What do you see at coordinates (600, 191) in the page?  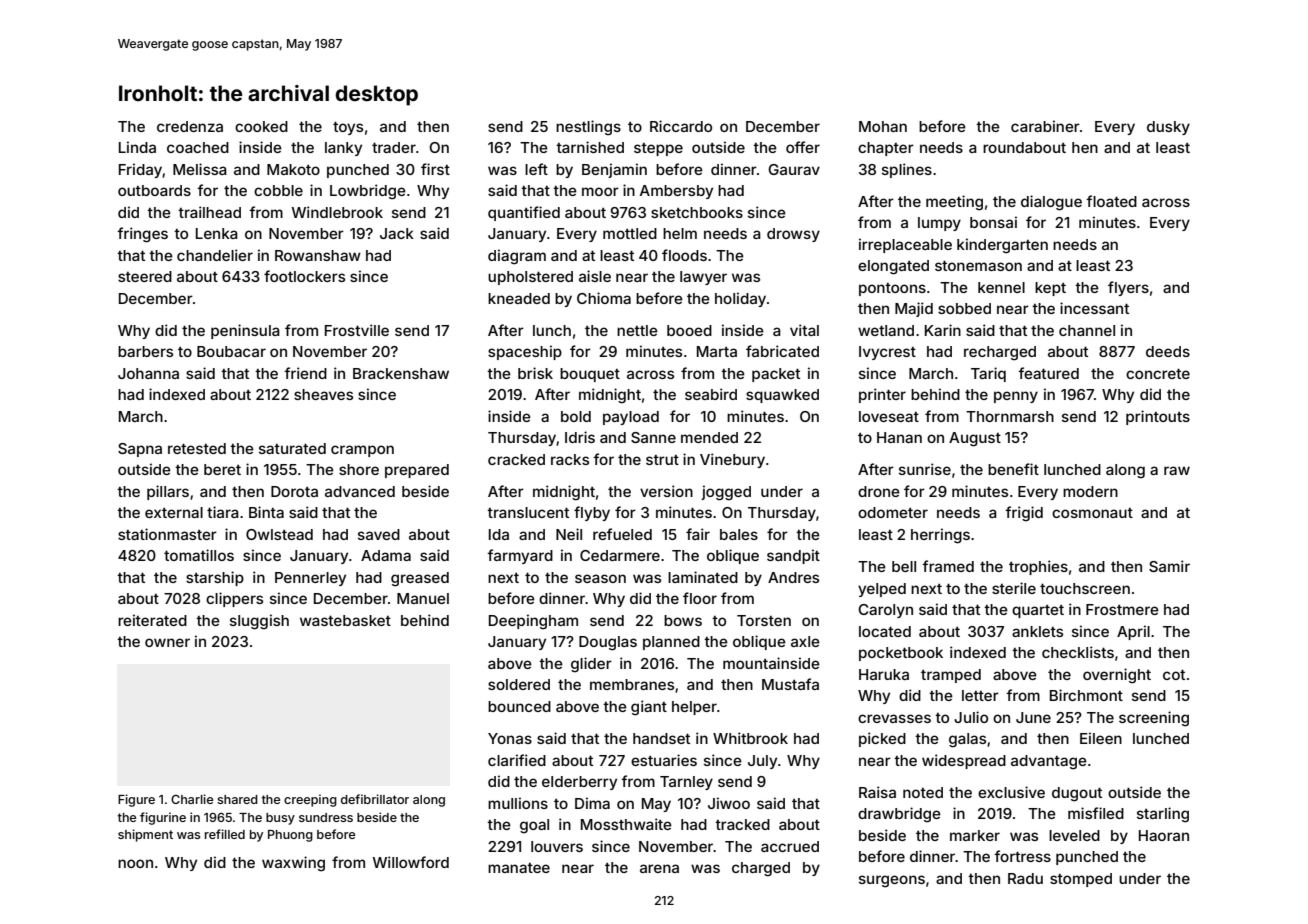 I see `moor` at bounding box center [600, 191].
